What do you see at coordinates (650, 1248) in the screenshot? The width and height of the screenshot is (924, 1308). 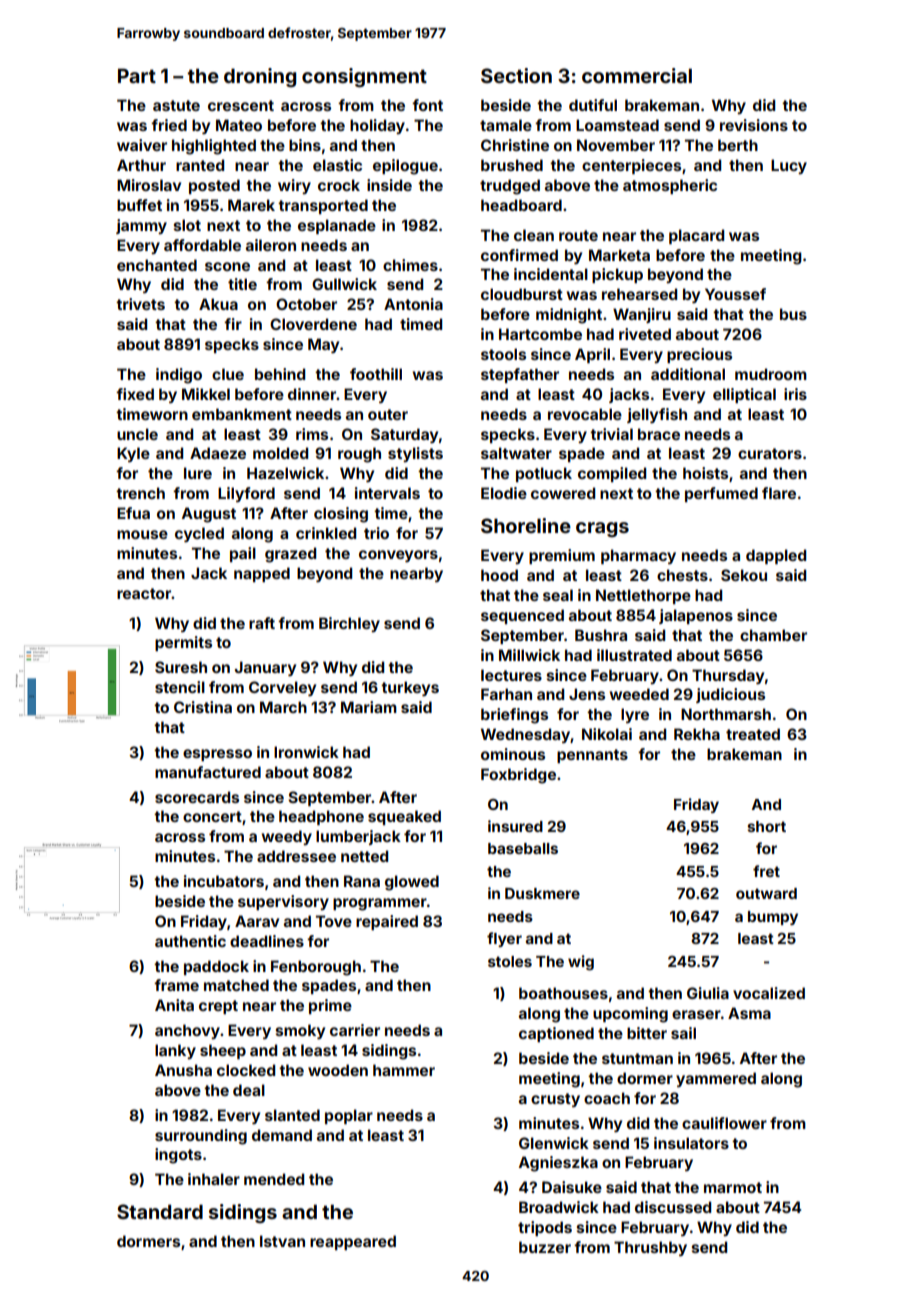 I see `Thrushby` at bounding box center [650, 1248].
